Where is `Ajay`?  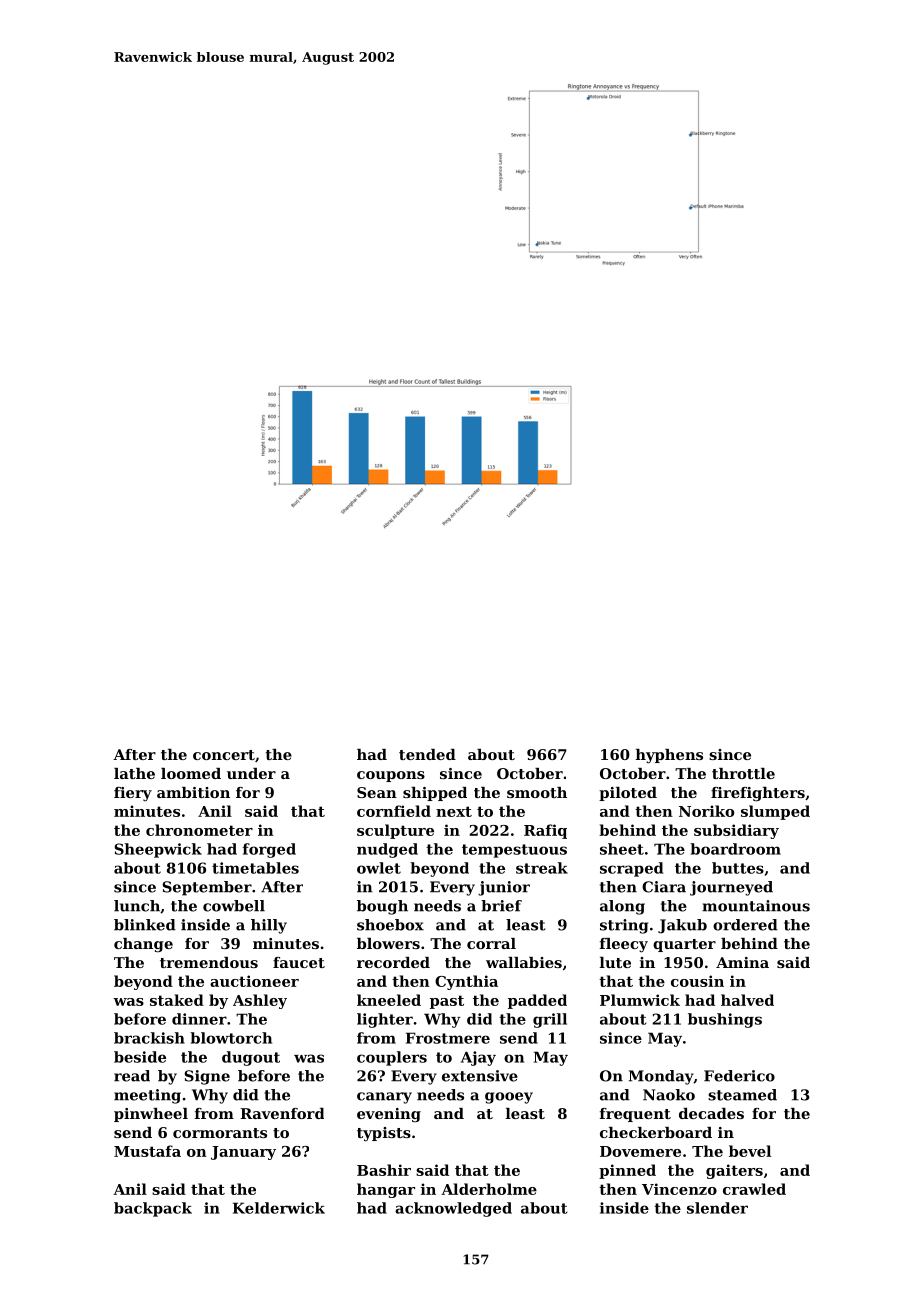 Ajay is located at coordinates (478, 1058).
